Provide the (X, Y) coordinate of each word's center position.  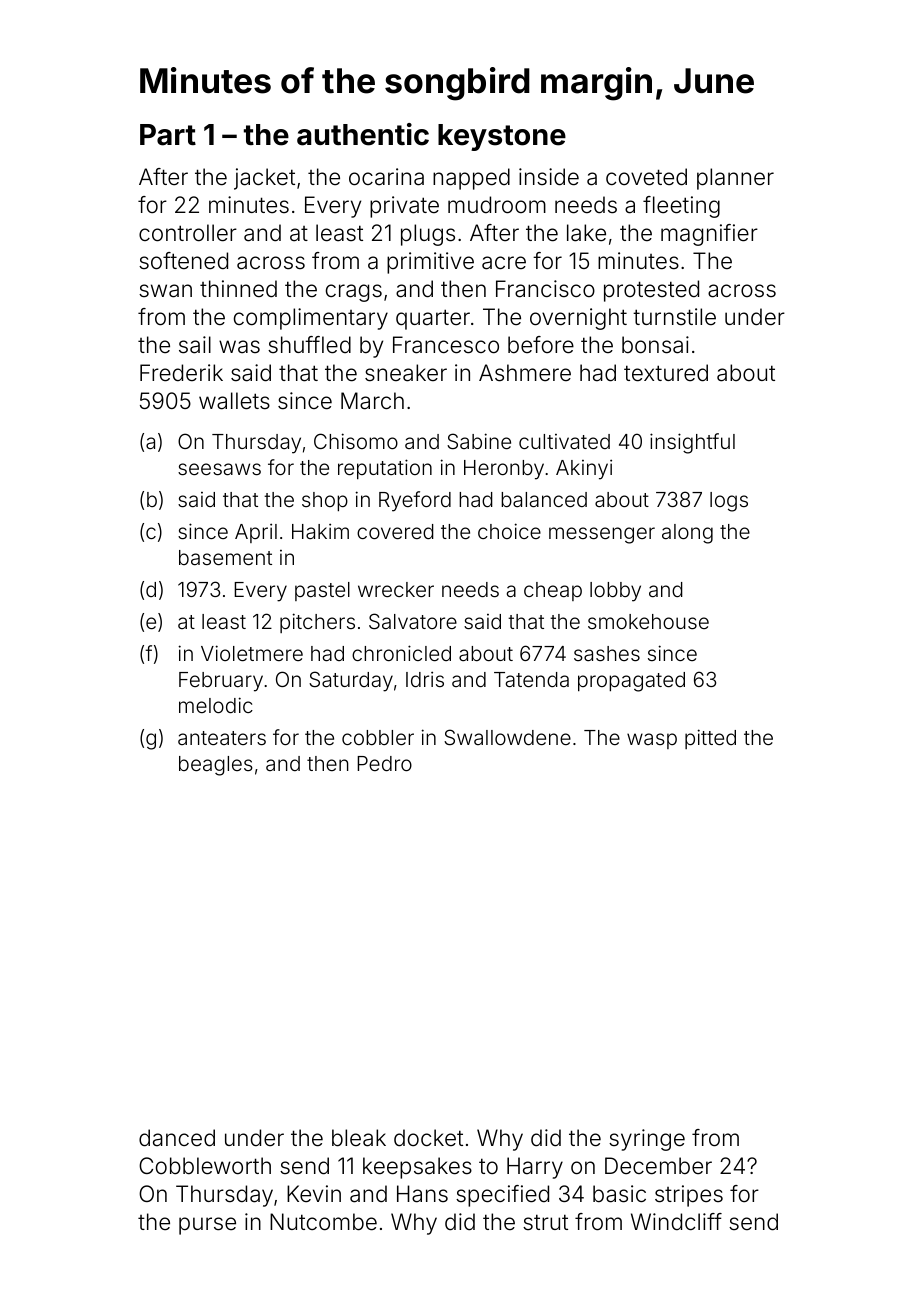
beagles (216, 766)
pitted (710, 739)
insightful (692, 443)
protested (651, 291)
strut (545, 1222)
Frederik (181, 373)
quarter (433, 319)
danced (177, 1138)
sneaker (406, 373)
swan (165, 291)
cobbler (378, 737)
